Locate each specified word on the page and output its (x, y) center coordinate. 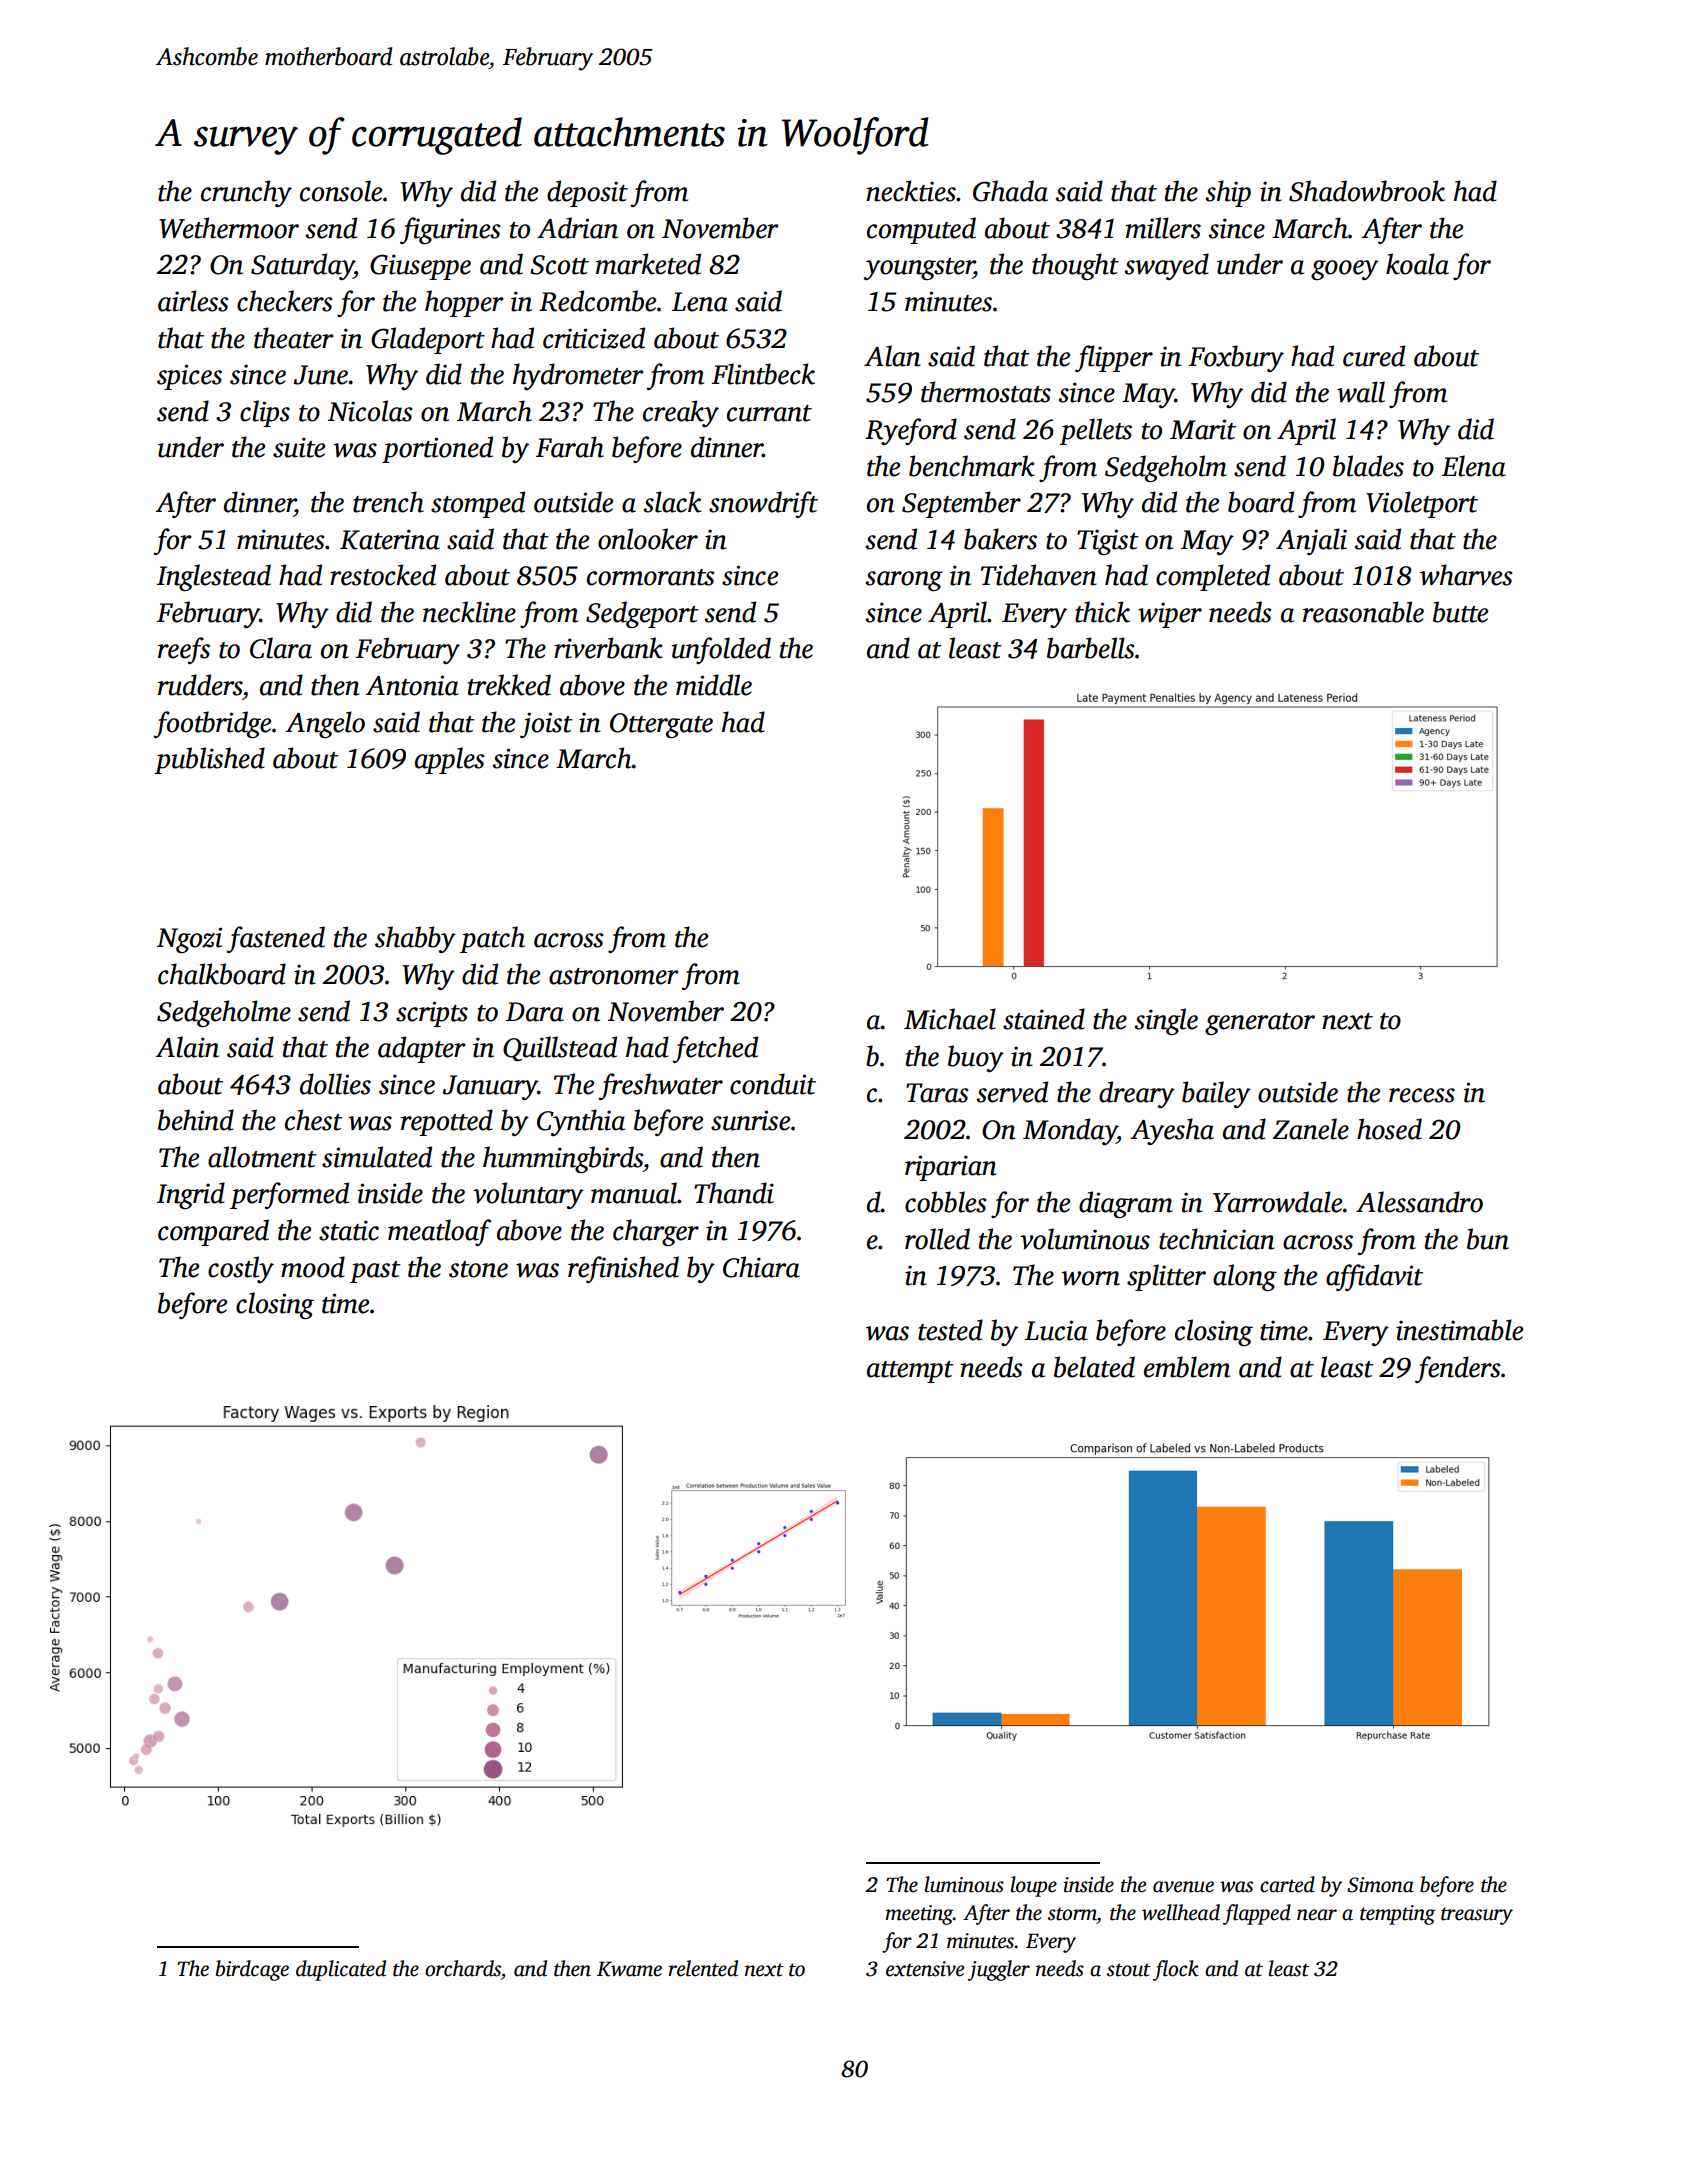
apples (449, 760)
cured (1374, 356)
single (1166, 1021)
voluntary (528, 1195)
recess (1422, 1095)
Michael (950, 1019)
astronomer (614, 976)
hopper (464, 303)
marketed (648, 264)
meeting (919, 1915)
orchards (463, 1968)
